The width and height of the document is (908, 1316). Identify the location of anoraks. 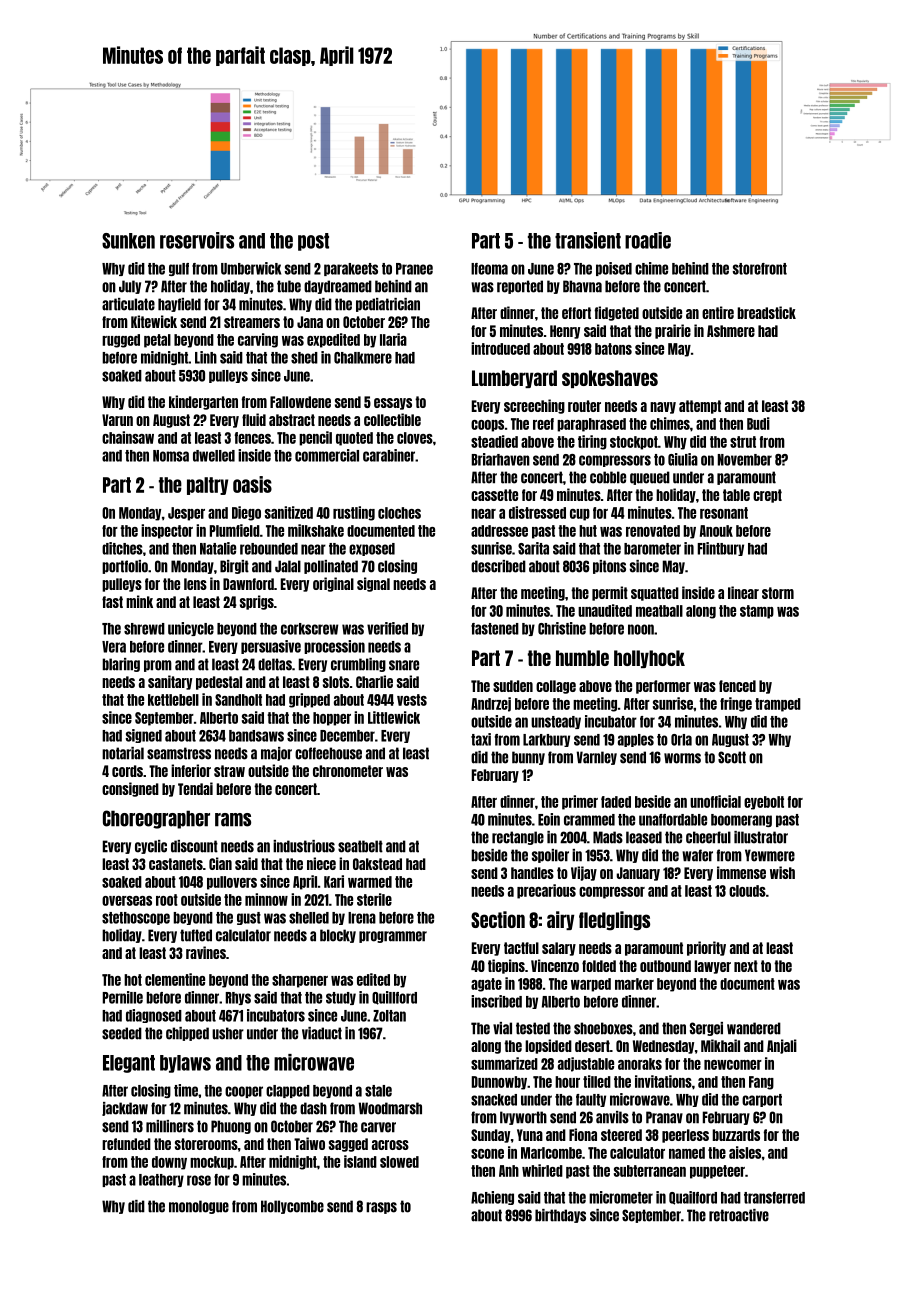
(640, 1064).
